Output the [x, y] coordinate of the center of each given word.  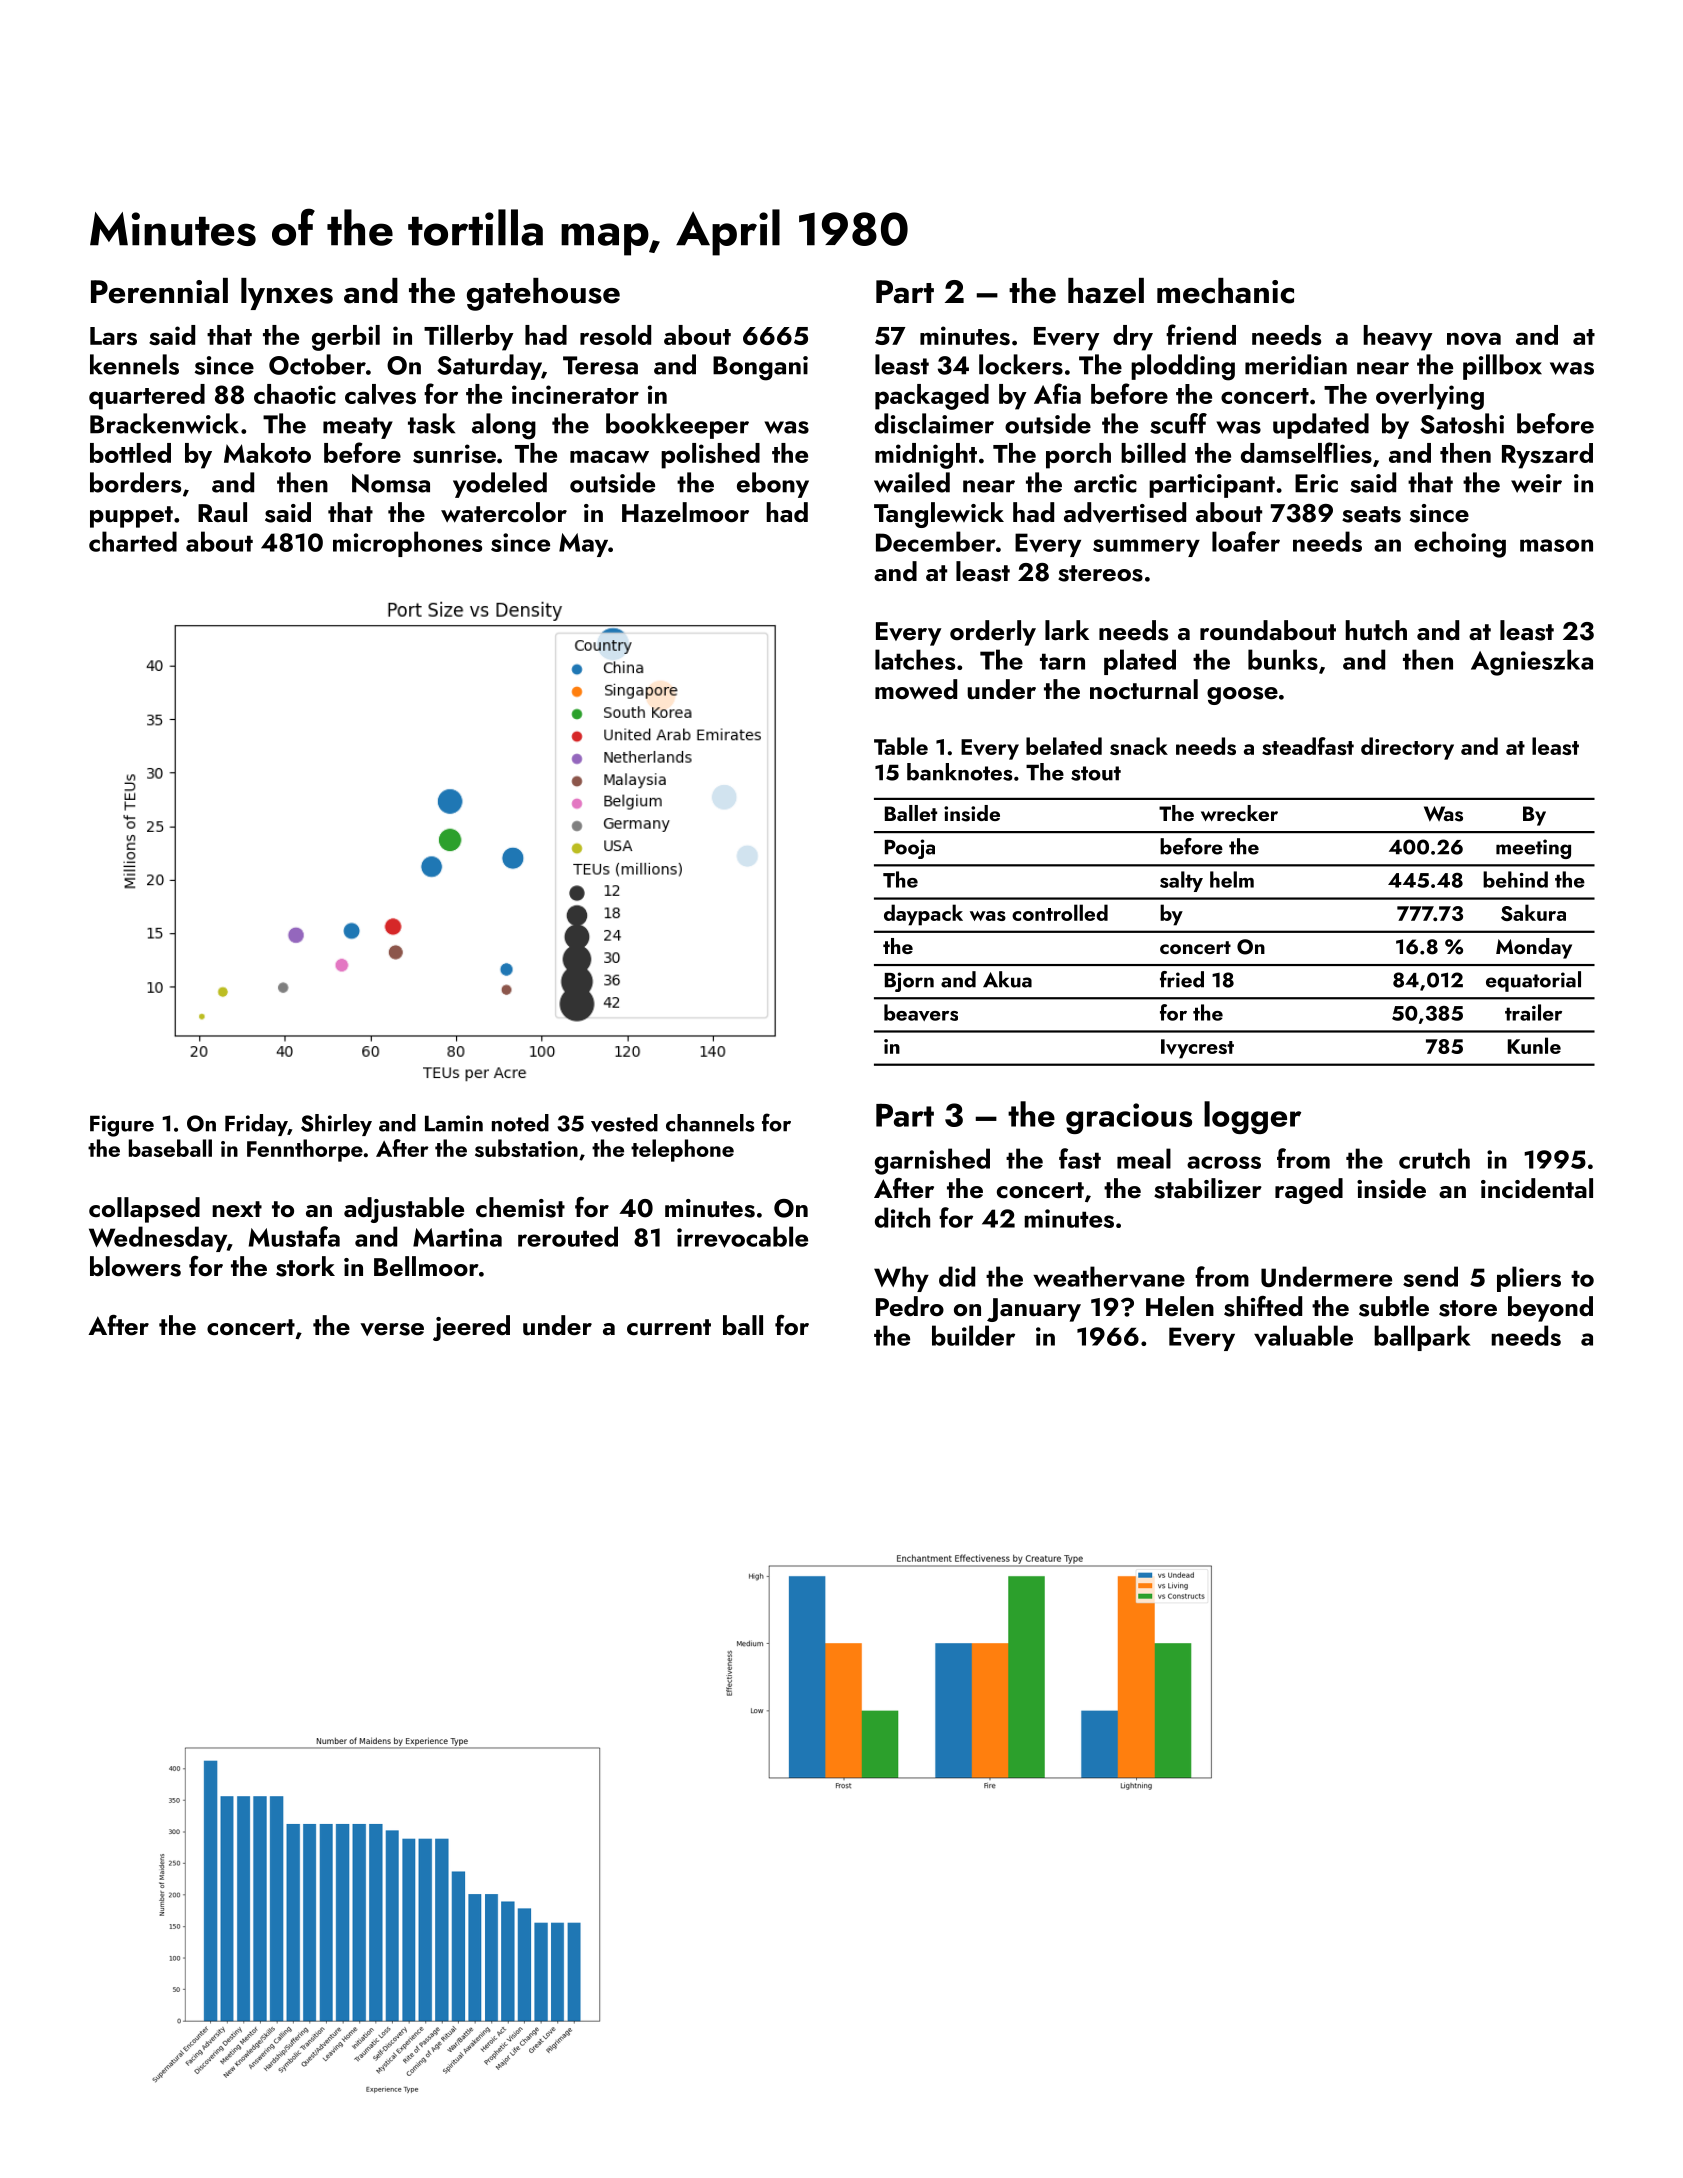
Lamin [454, 1123]
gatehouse [543, 294]
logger [1252, 1117]
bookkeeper [677, 426]
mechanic [1225, 291]
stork [305, 1266]
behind [1515, 879]
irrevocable [742, 1237]
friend [1201, 334]
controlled [1060, 912]
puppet [131, 517]
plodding [1183, 367]
